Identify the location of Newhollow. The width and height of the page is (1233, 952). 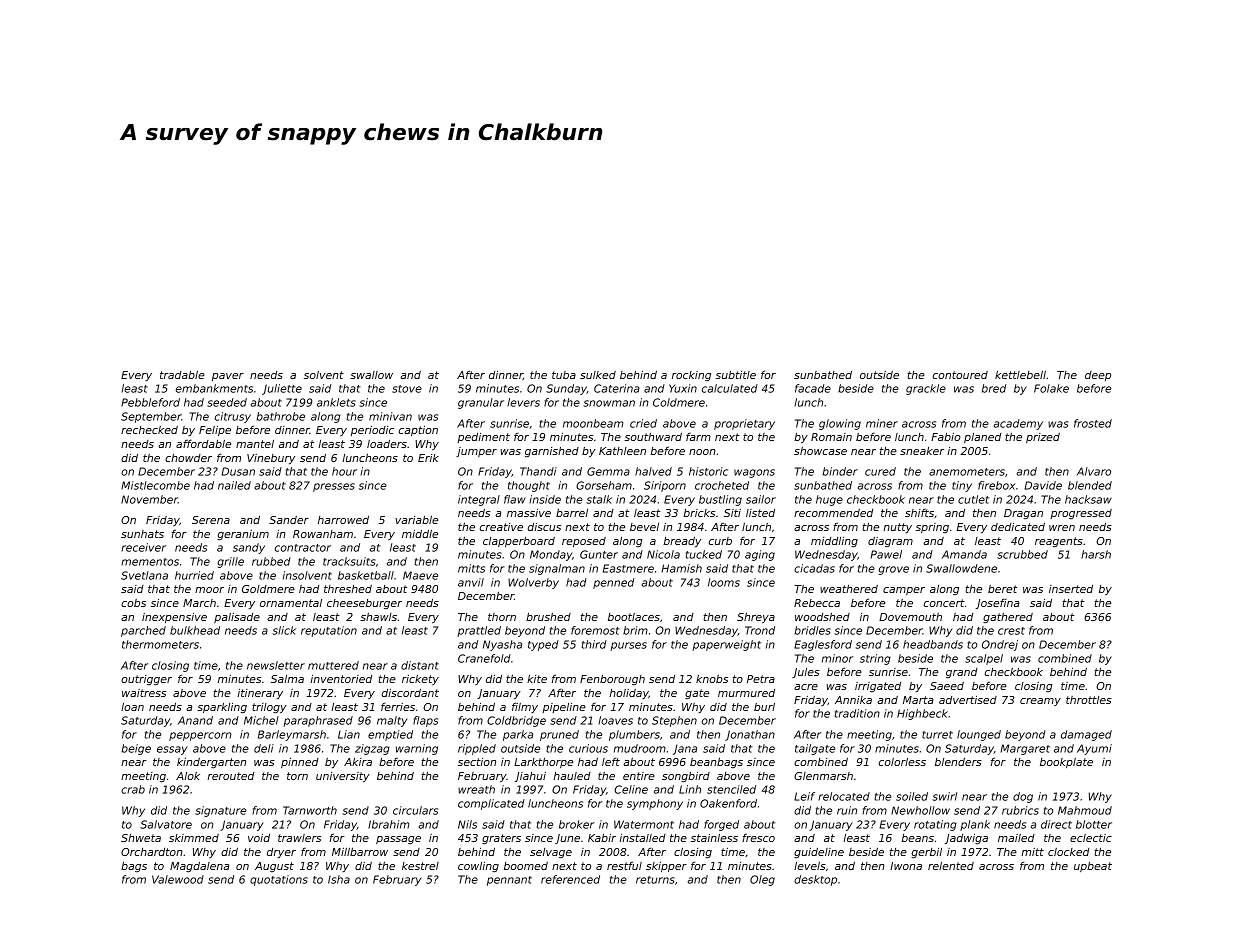
(920, 810).
